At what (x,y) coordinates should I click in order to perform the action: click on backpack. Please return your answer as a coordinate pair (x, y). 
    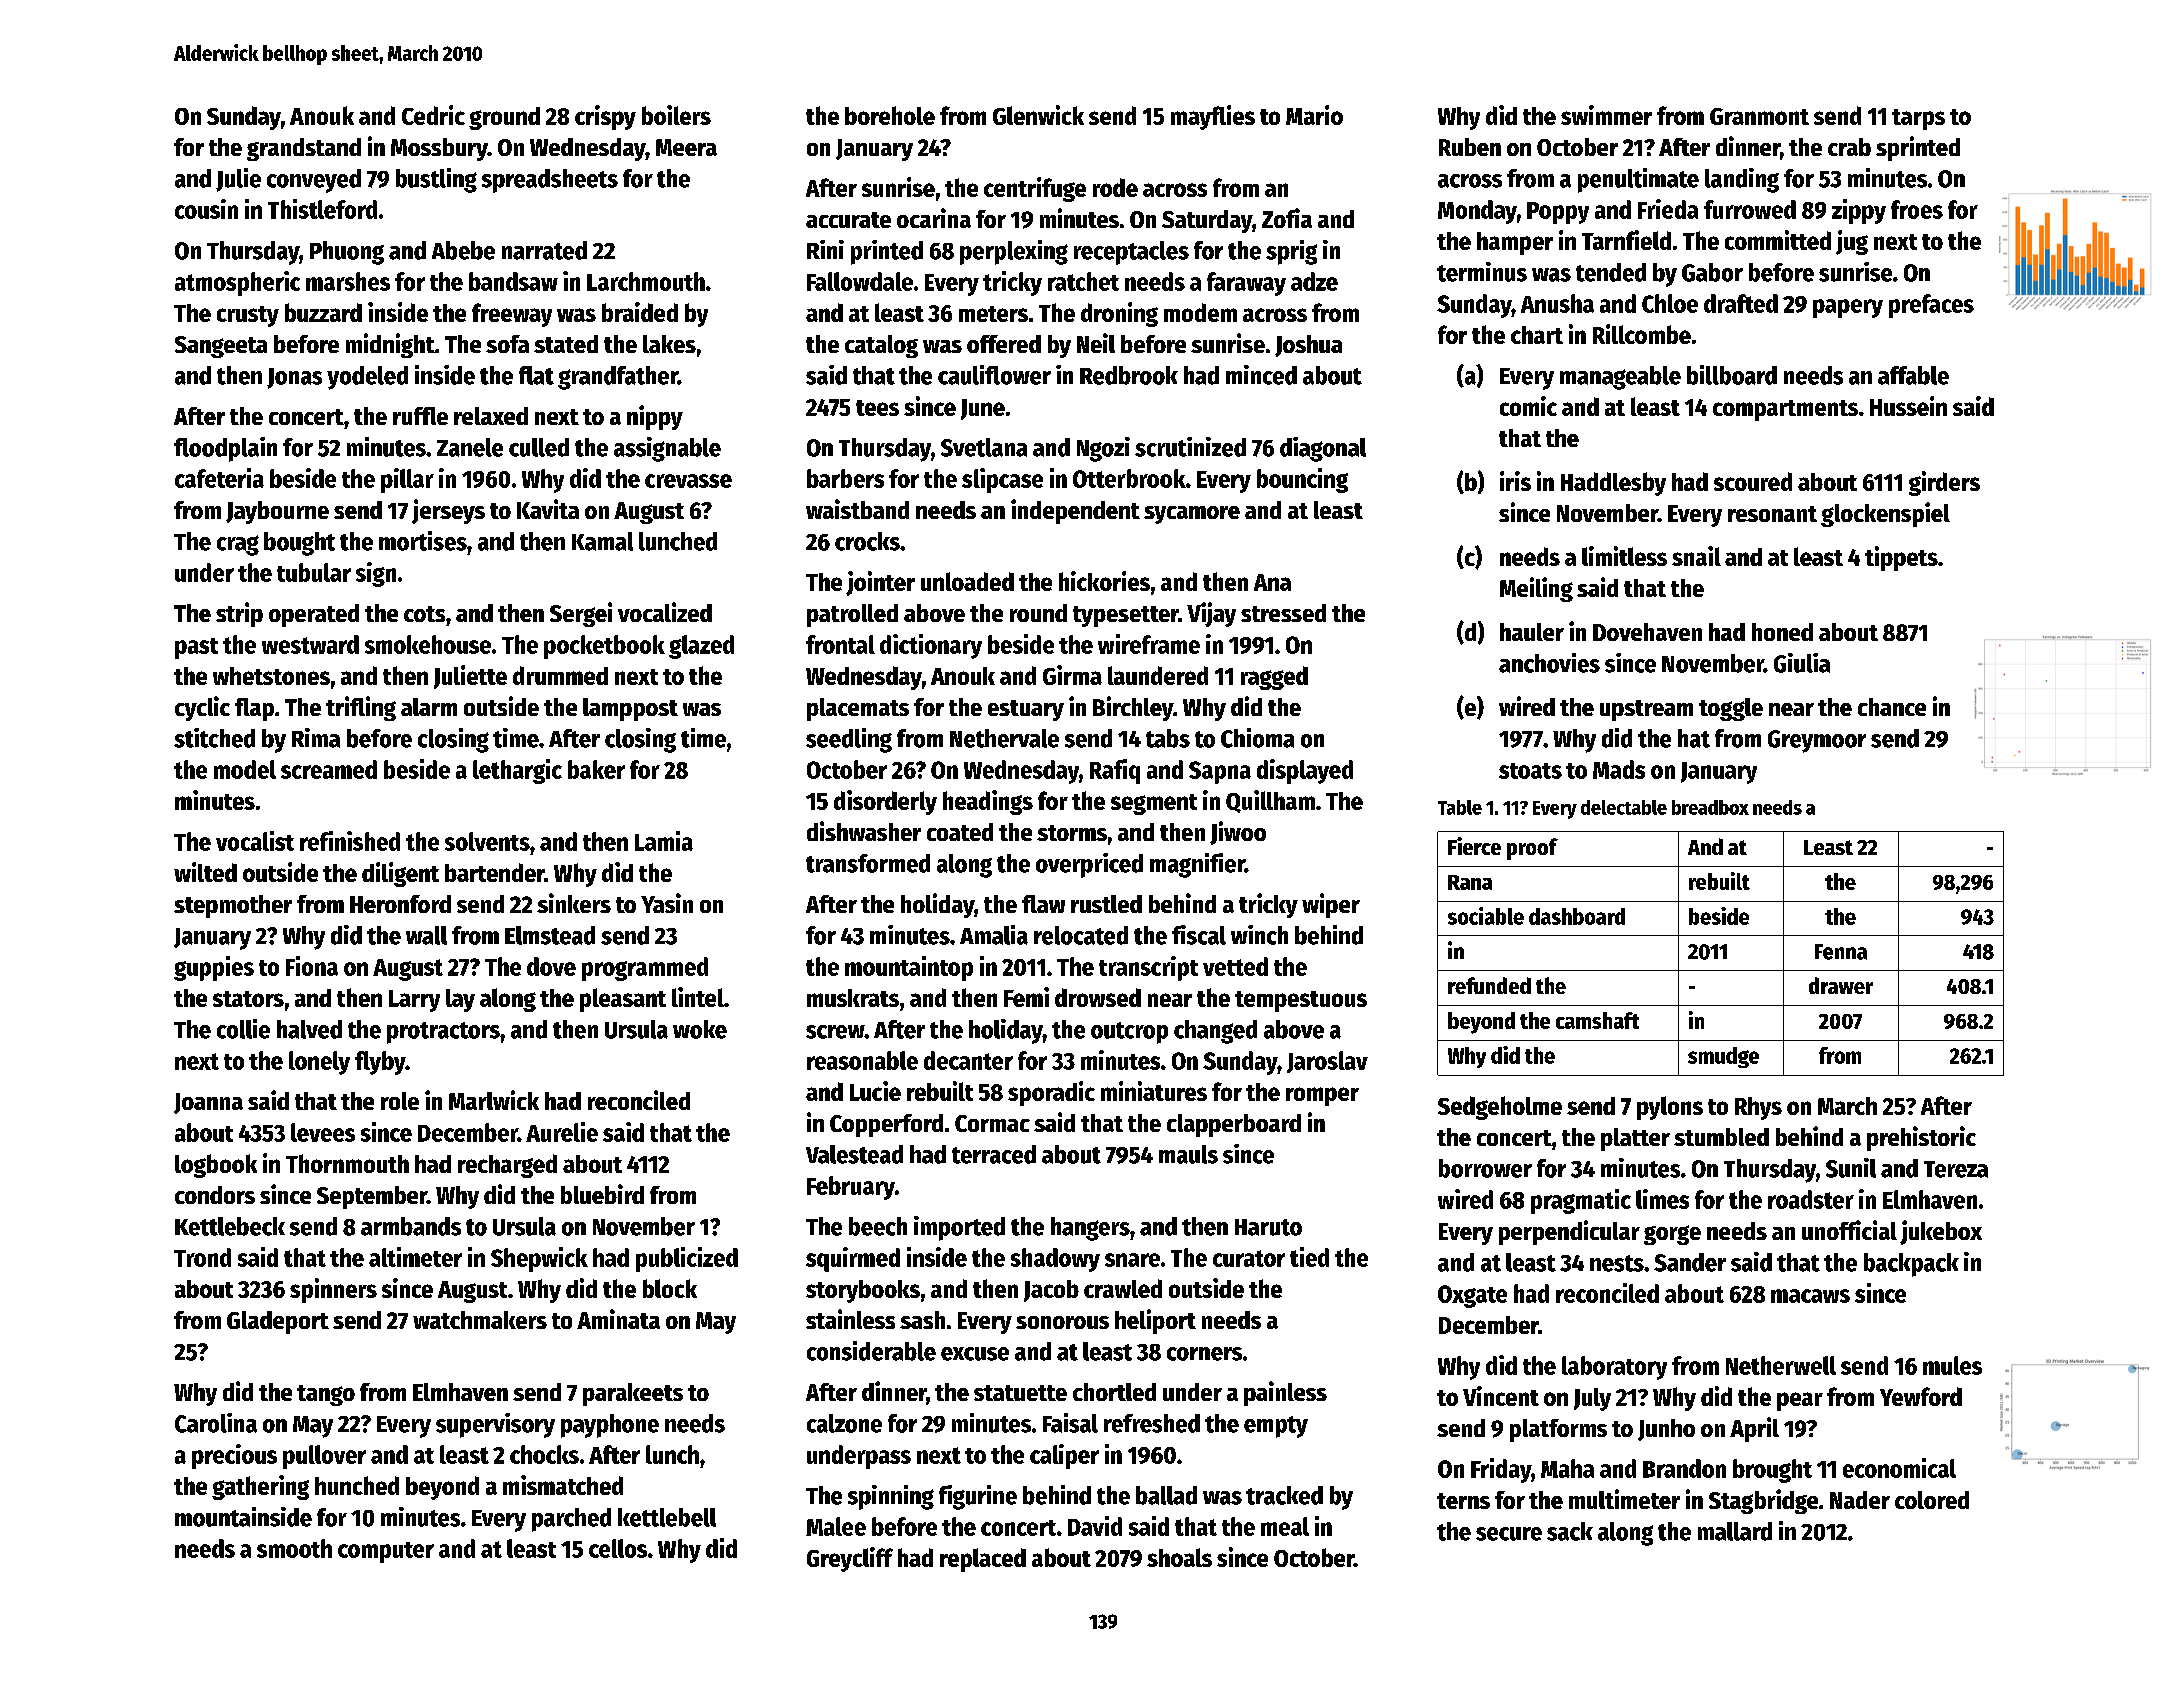
    Looking at the image, I should click on (1911, 1265).
